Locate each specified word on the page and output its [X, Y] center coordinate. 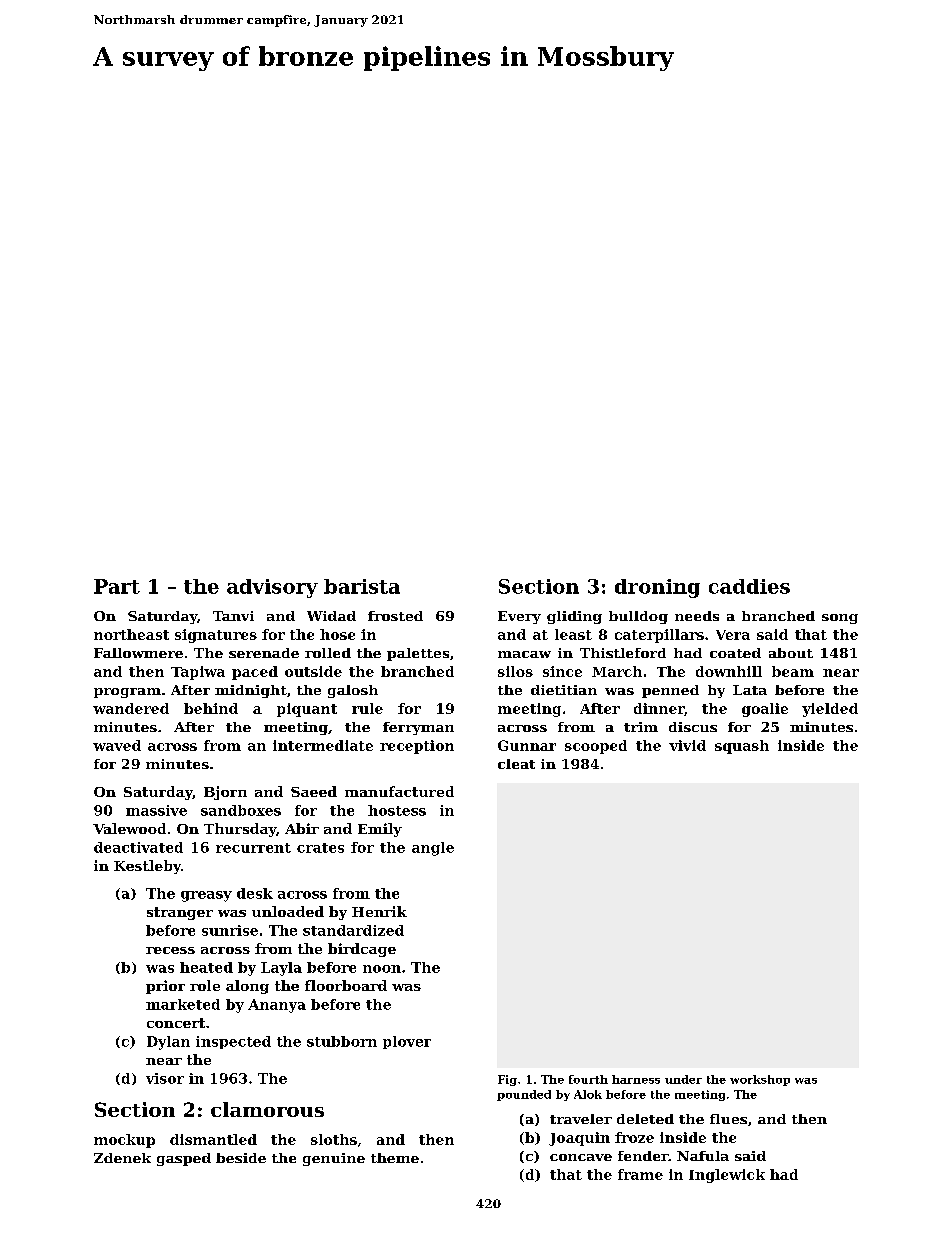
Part [117, 586]
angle [433, 849]
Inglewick [727, 1176]
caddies [749, 586]
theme [395, 1158]
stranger [180, 913]
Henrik [379, 911]
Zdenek [122, 1158]
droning [657, 588]
